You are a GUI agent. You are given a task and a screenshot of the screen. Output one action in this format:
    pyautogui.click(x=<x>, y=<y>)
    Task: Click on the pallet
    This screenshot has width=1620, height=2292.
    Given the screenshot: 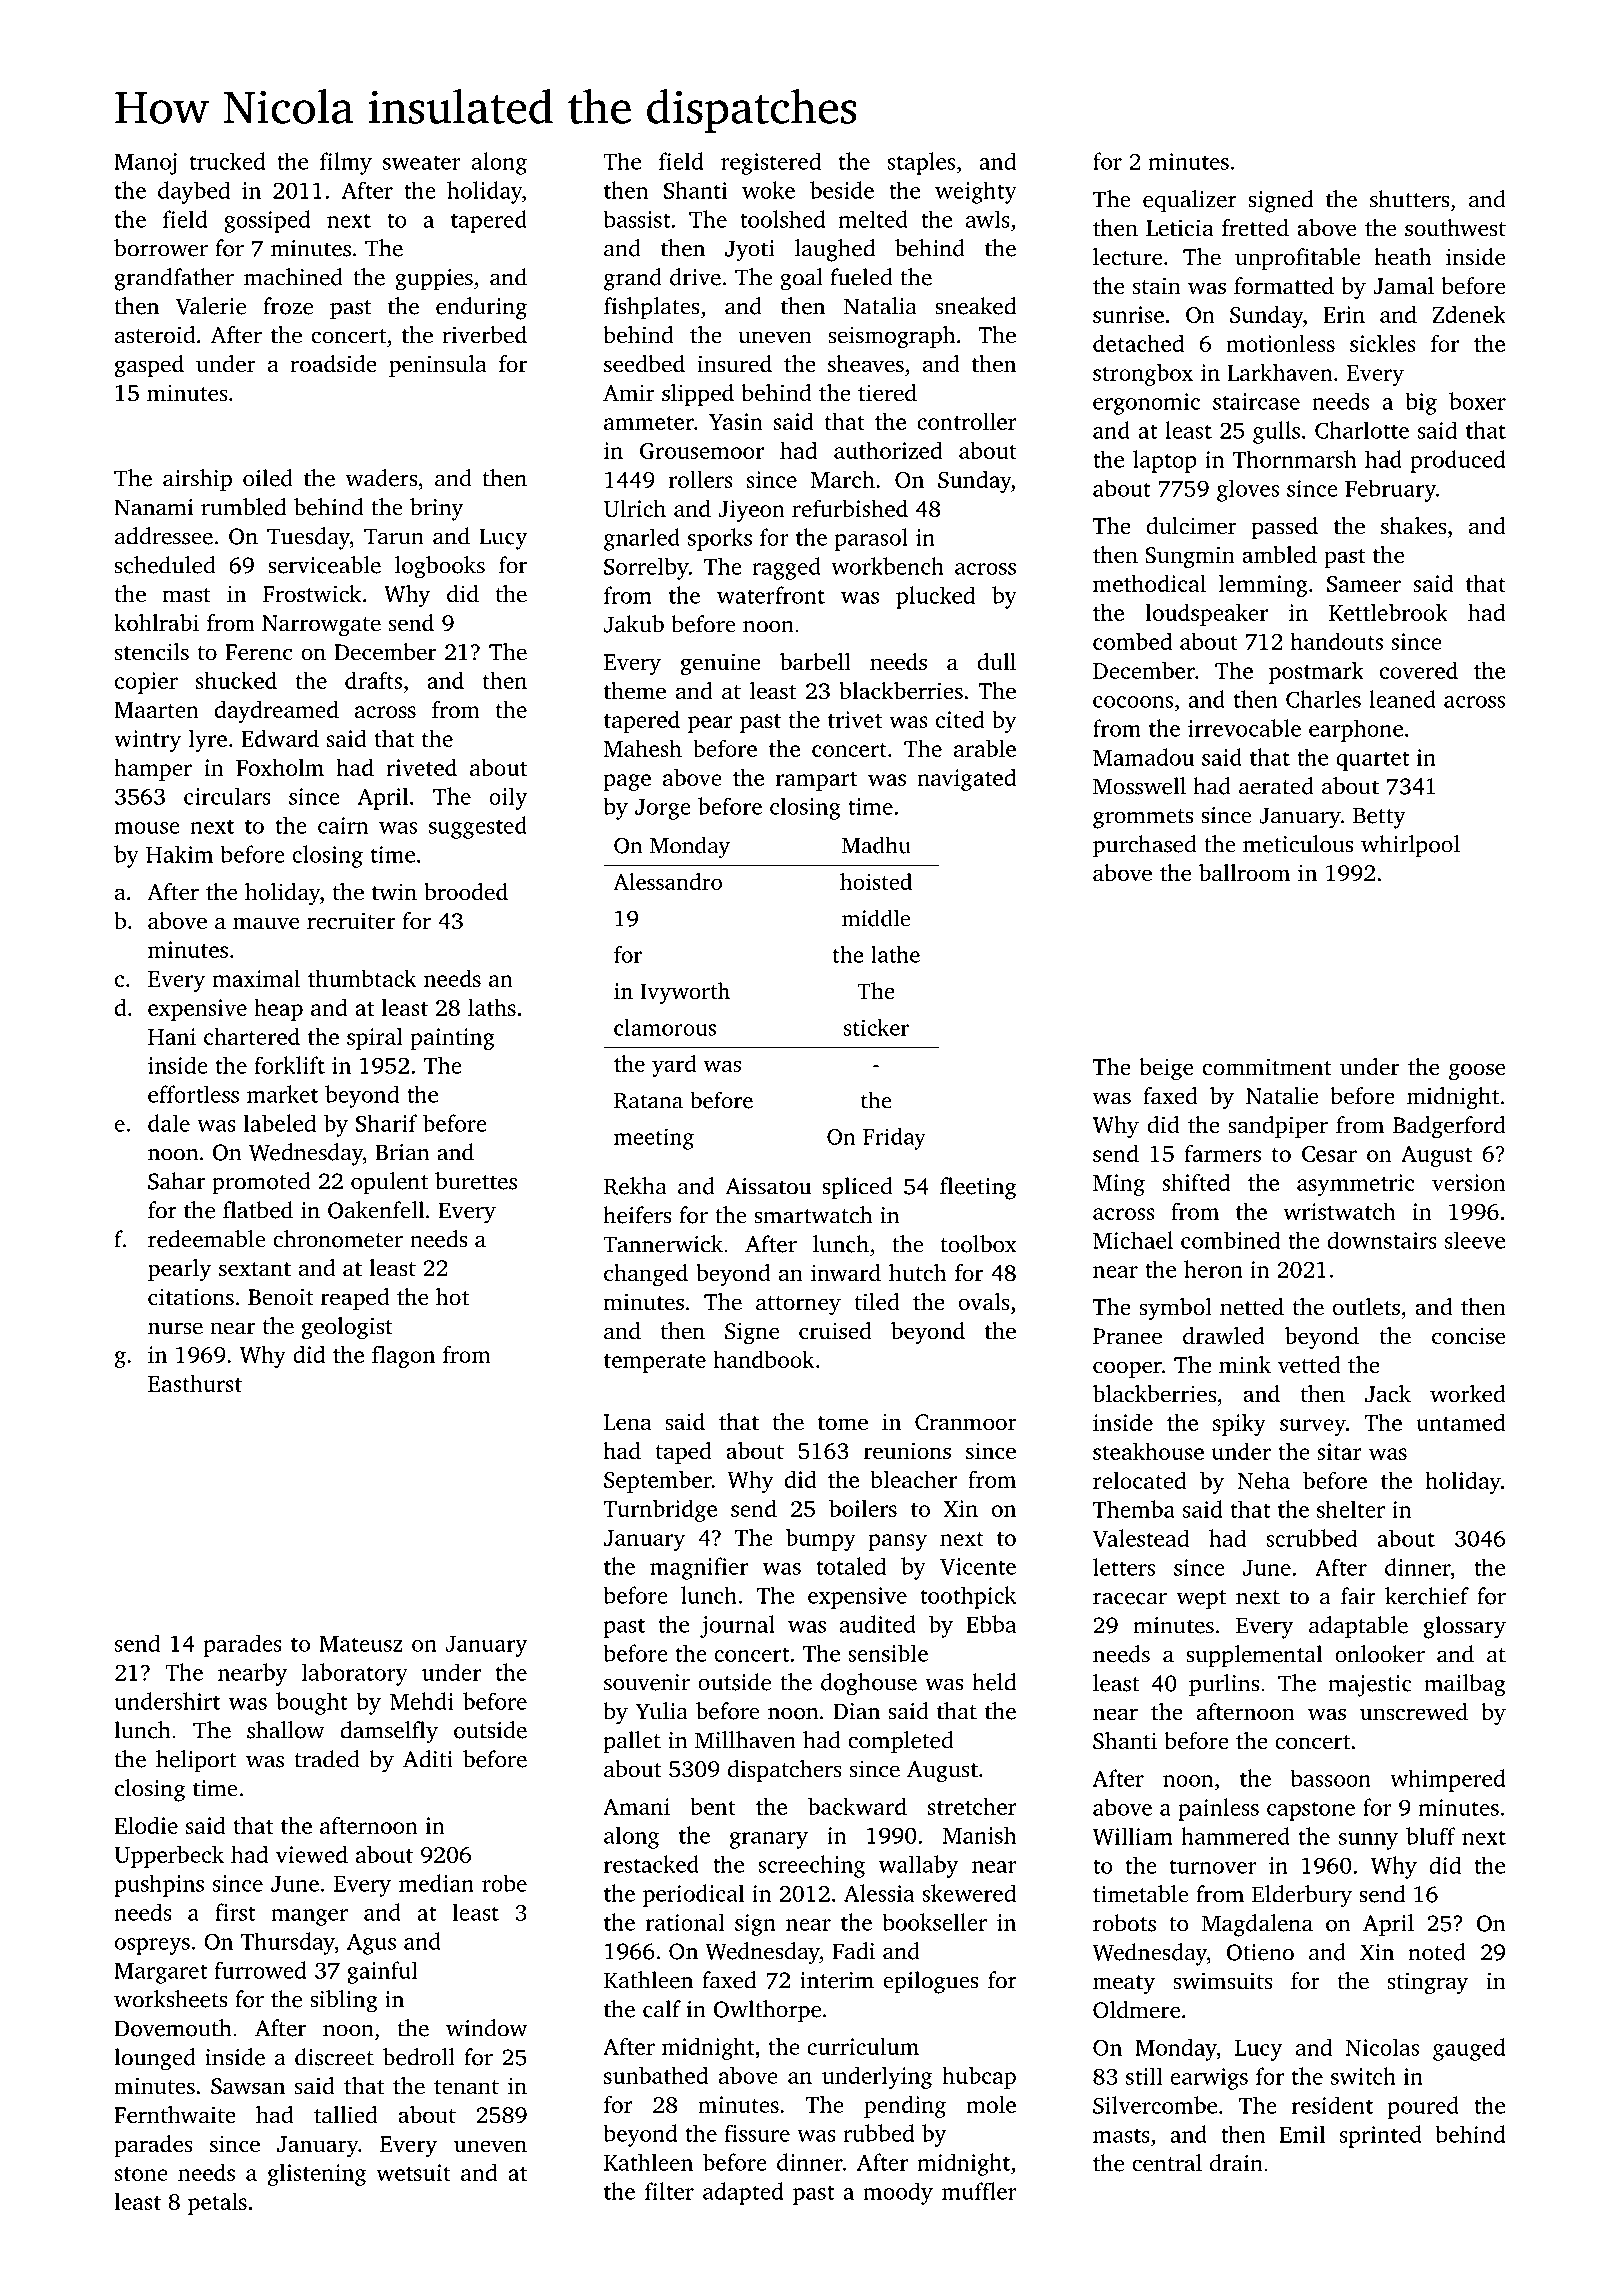 What is the action you would take?
    pyautogui.click(x=632, y=1742)
